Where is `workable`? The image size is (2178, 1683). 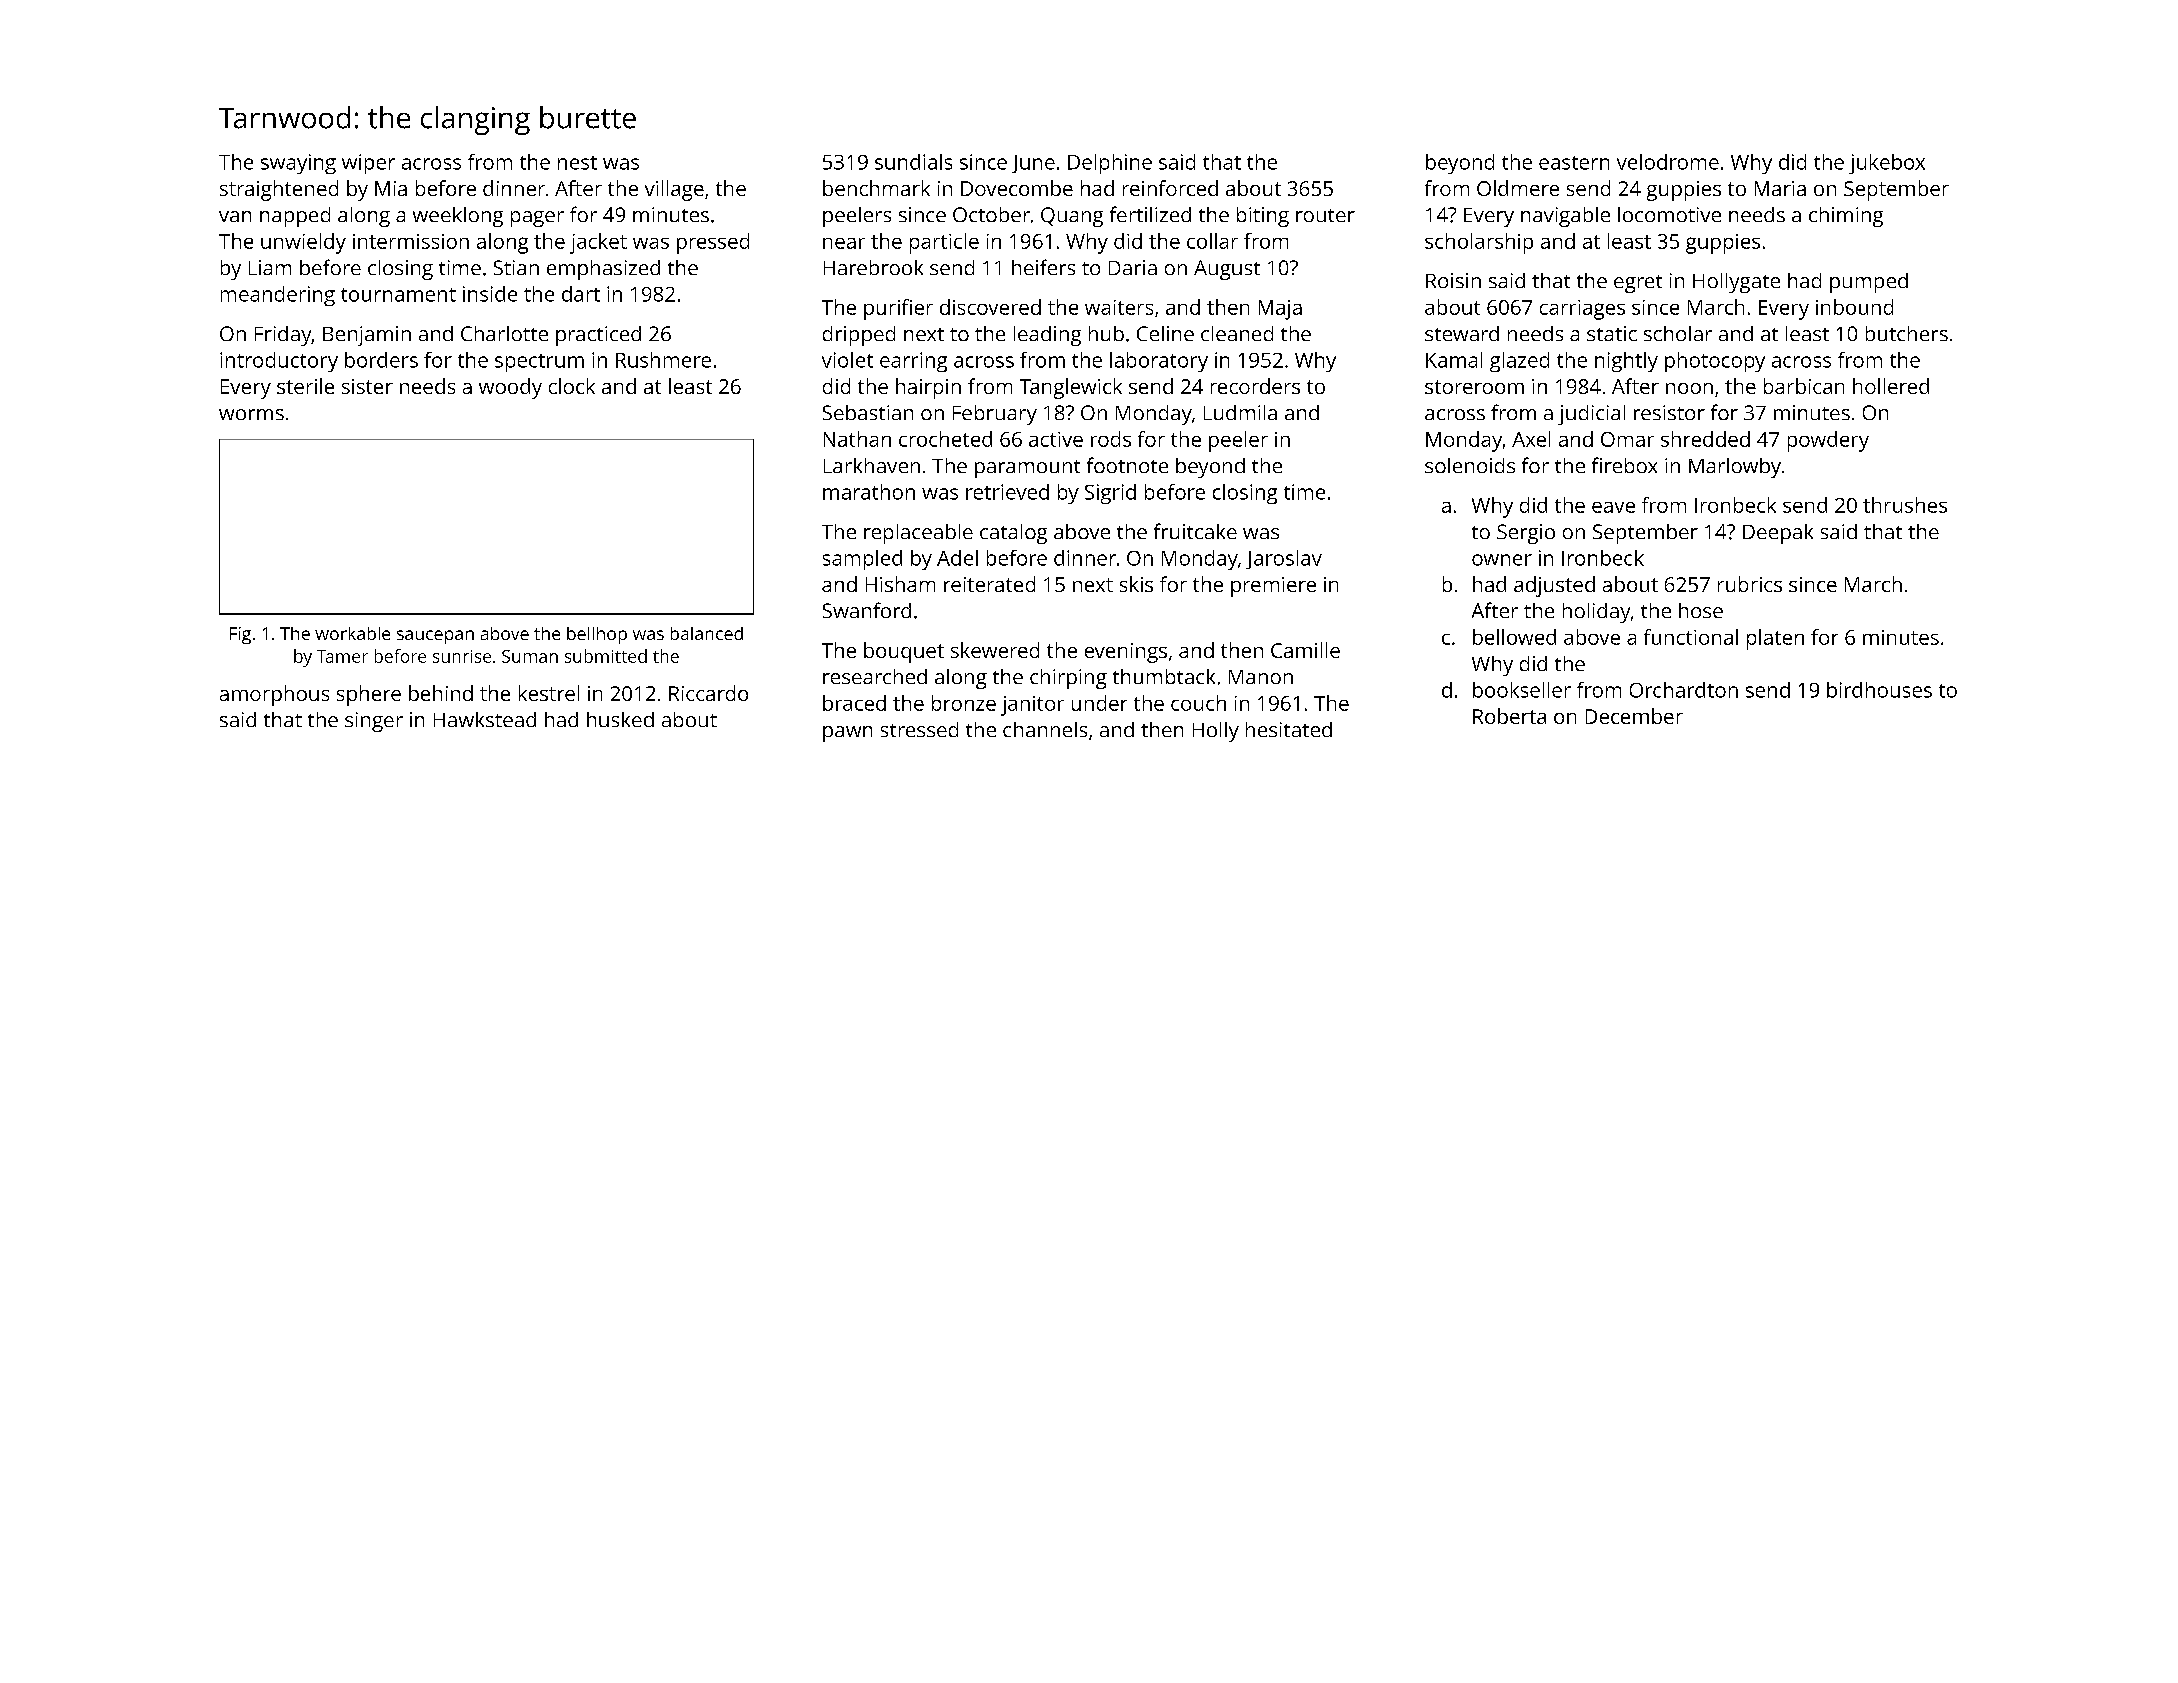 workable is located at coordinates (352, 633).
